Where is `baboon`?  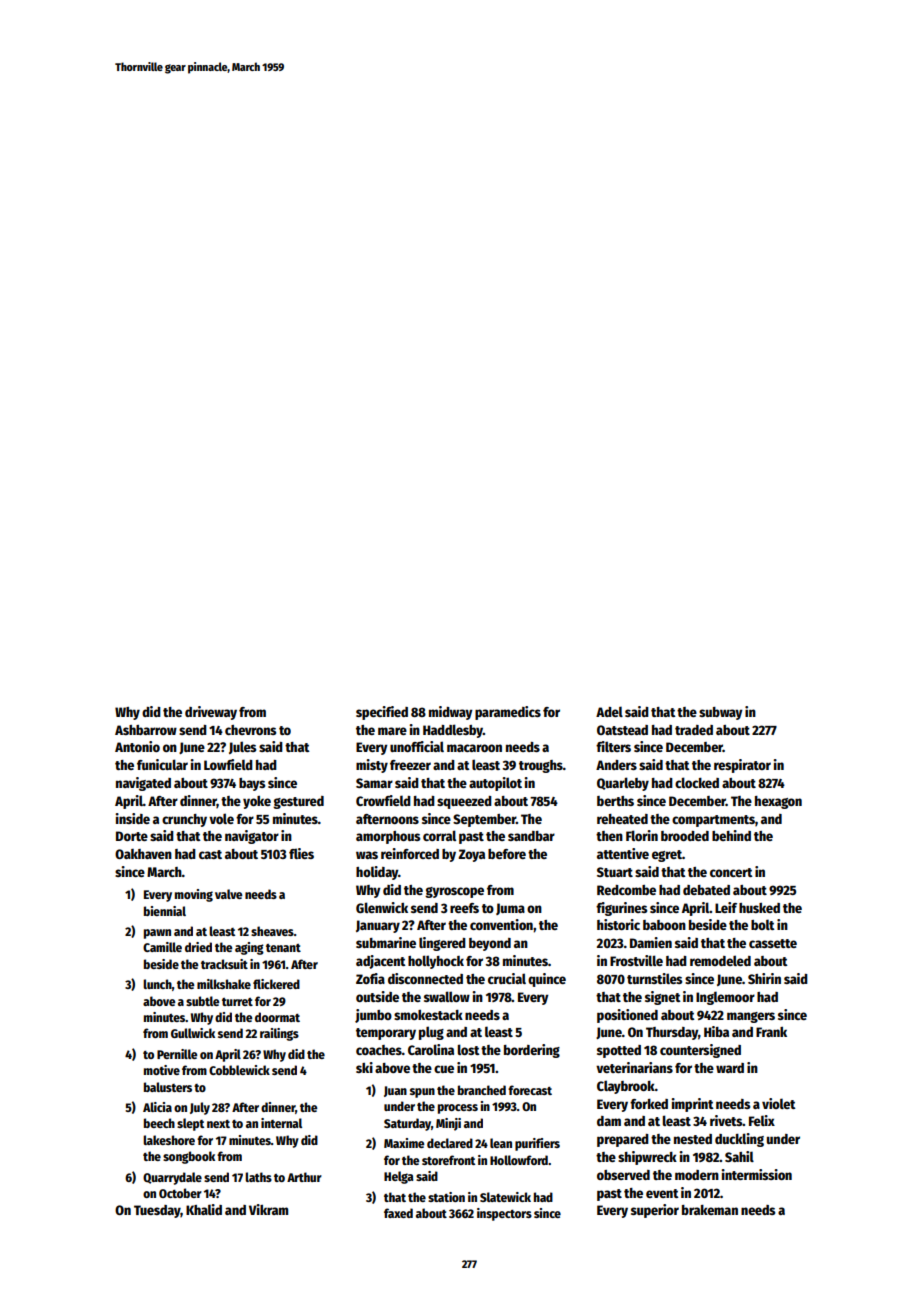 baboon is located at coordinates (664, 925).
